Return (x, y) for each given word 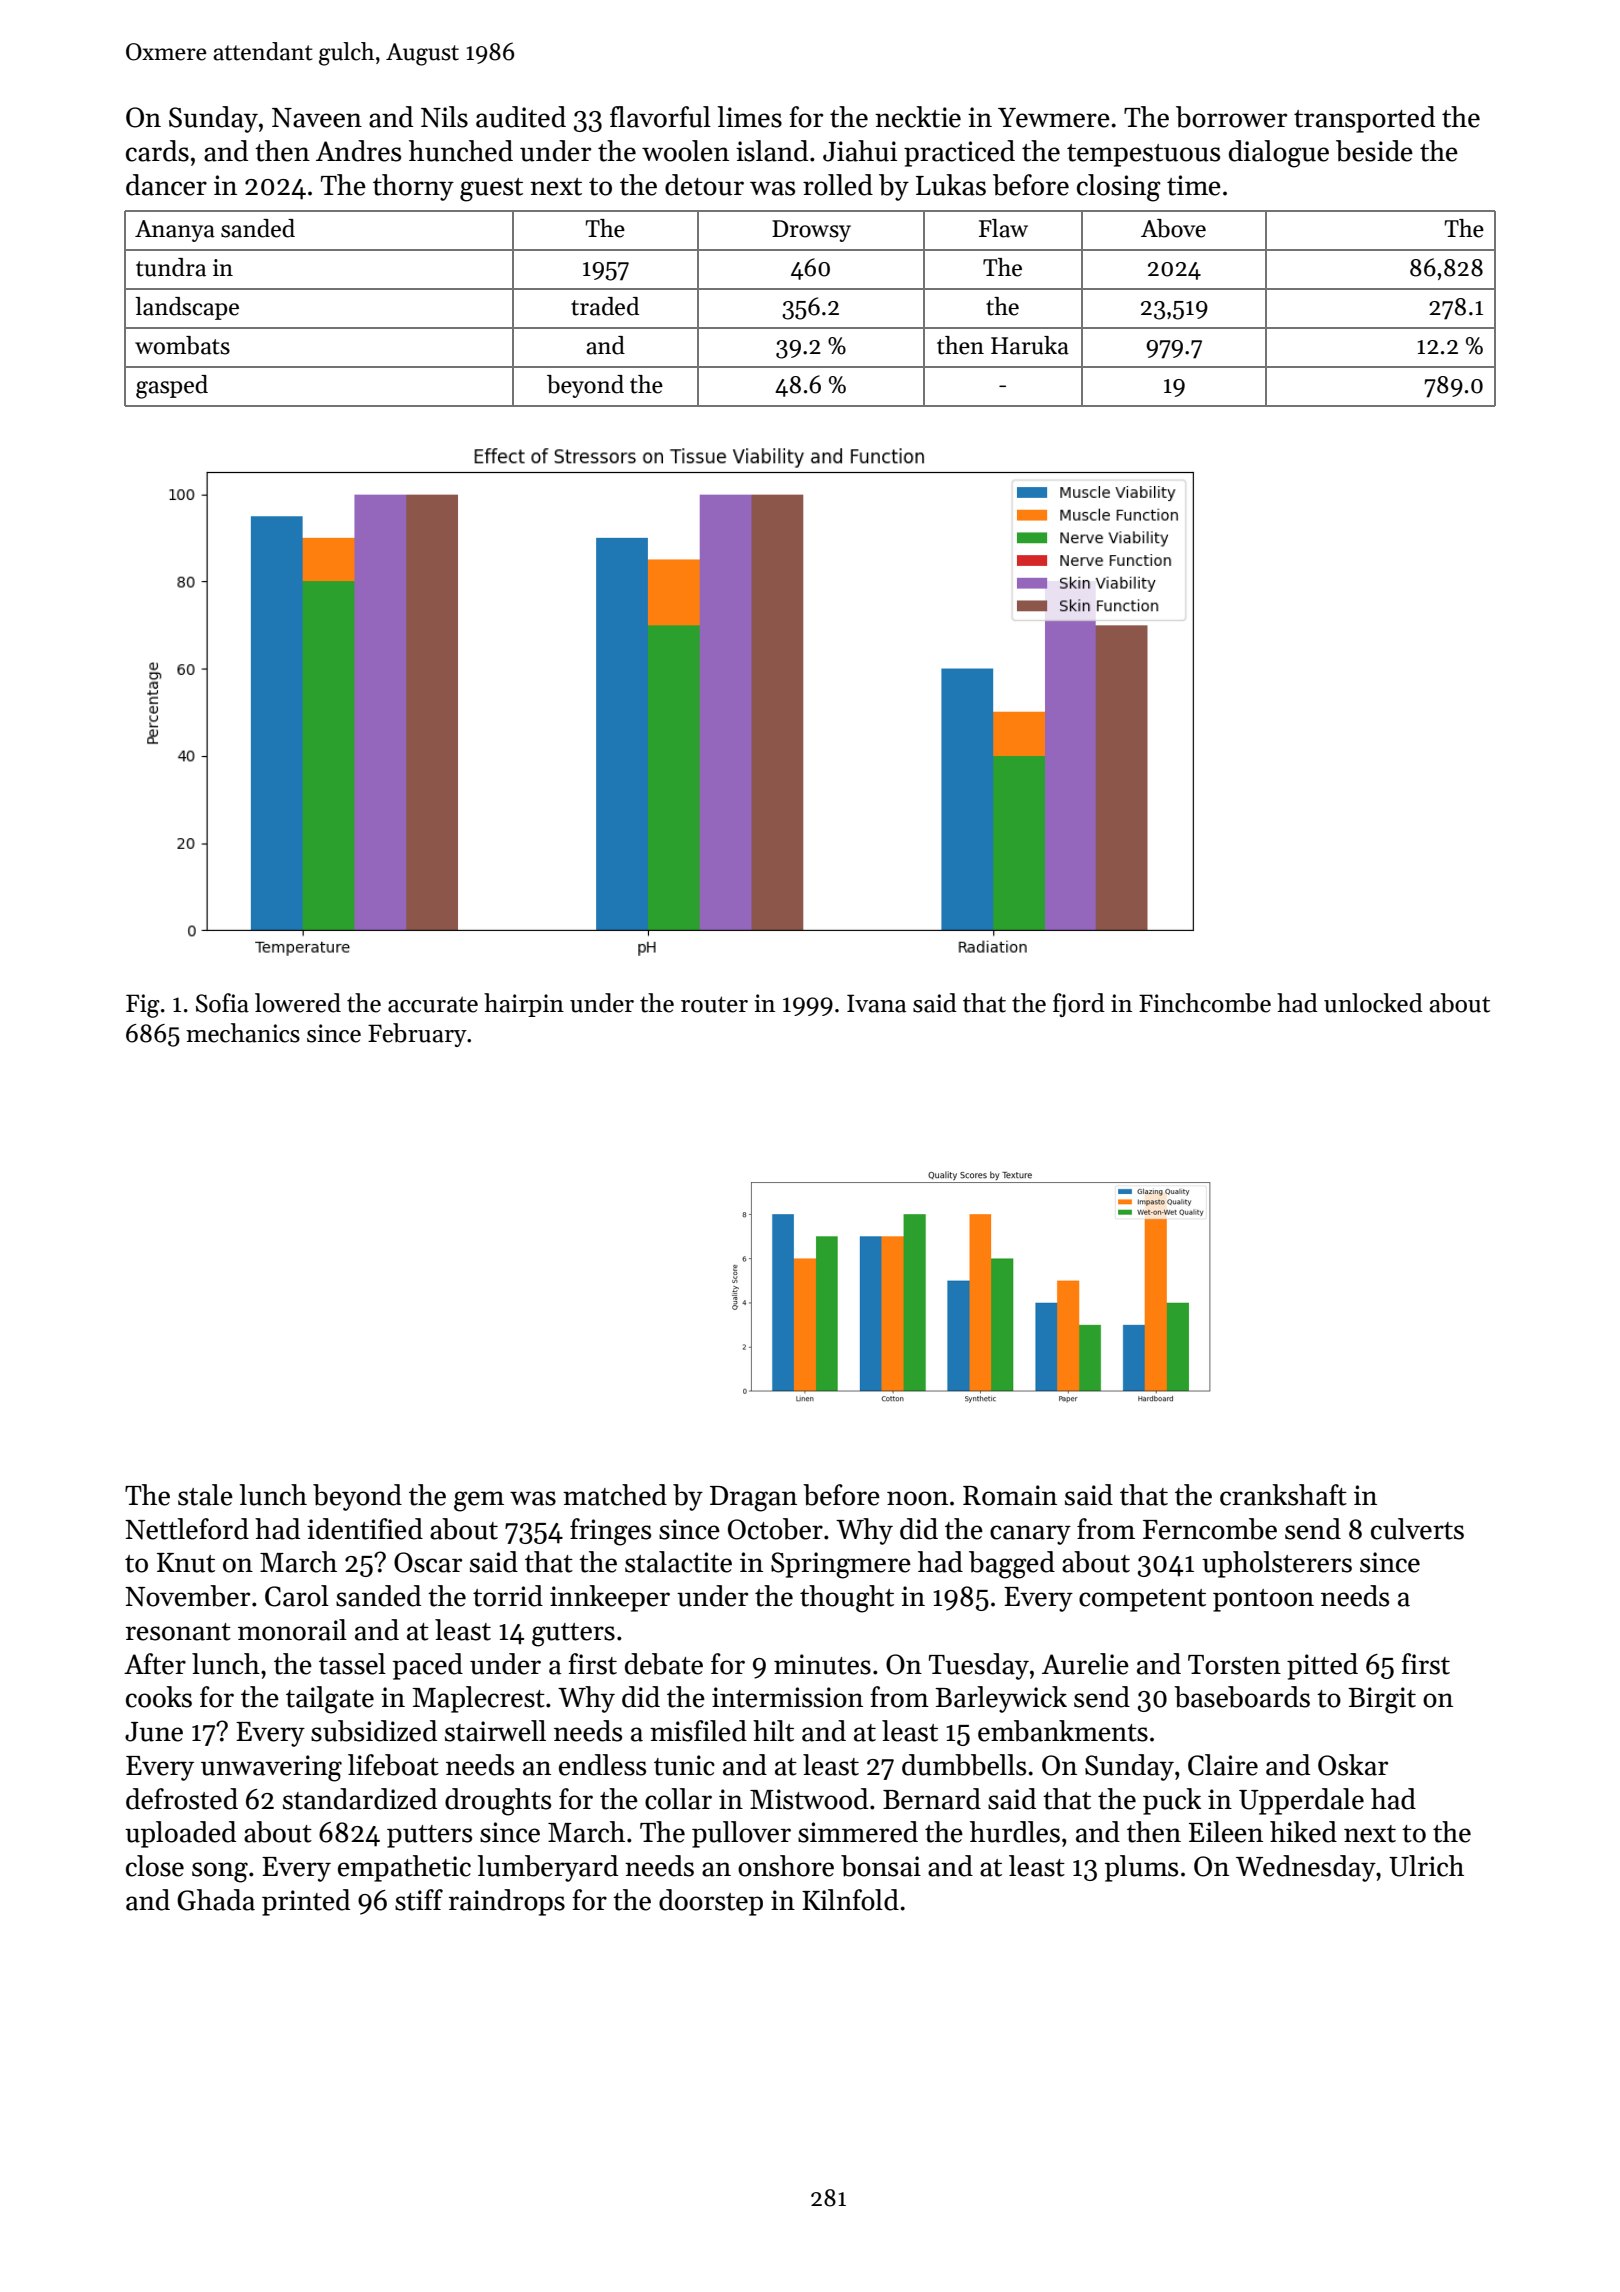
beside (1374, 151)
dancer (166, 185)
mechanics (243, 1033)
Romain (1010, 1495)
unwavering (271, 1768)
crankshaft (1283, 1495)
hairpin (524, 1005)
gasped (172, 387)
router (714, 1004)
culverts (1417, 1529)
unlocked (1373, 1003)
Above (1173, 228)
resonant (178, 1632)
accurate (433, 1004)
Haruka (1030, 345)
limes (749, 117)
